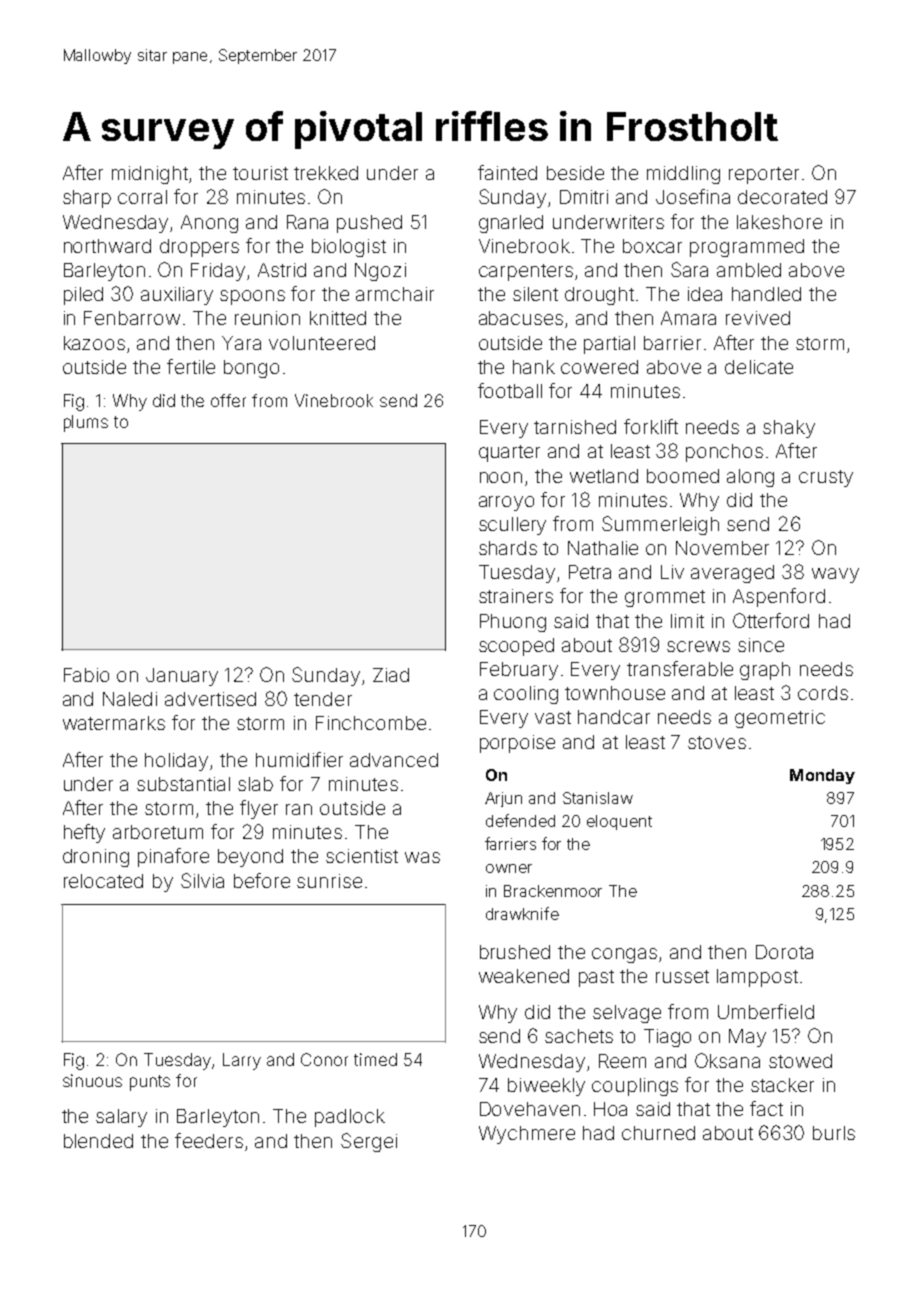  Describe the element at coordinates (326, 173) in the document. I see `trekked` at that location.
